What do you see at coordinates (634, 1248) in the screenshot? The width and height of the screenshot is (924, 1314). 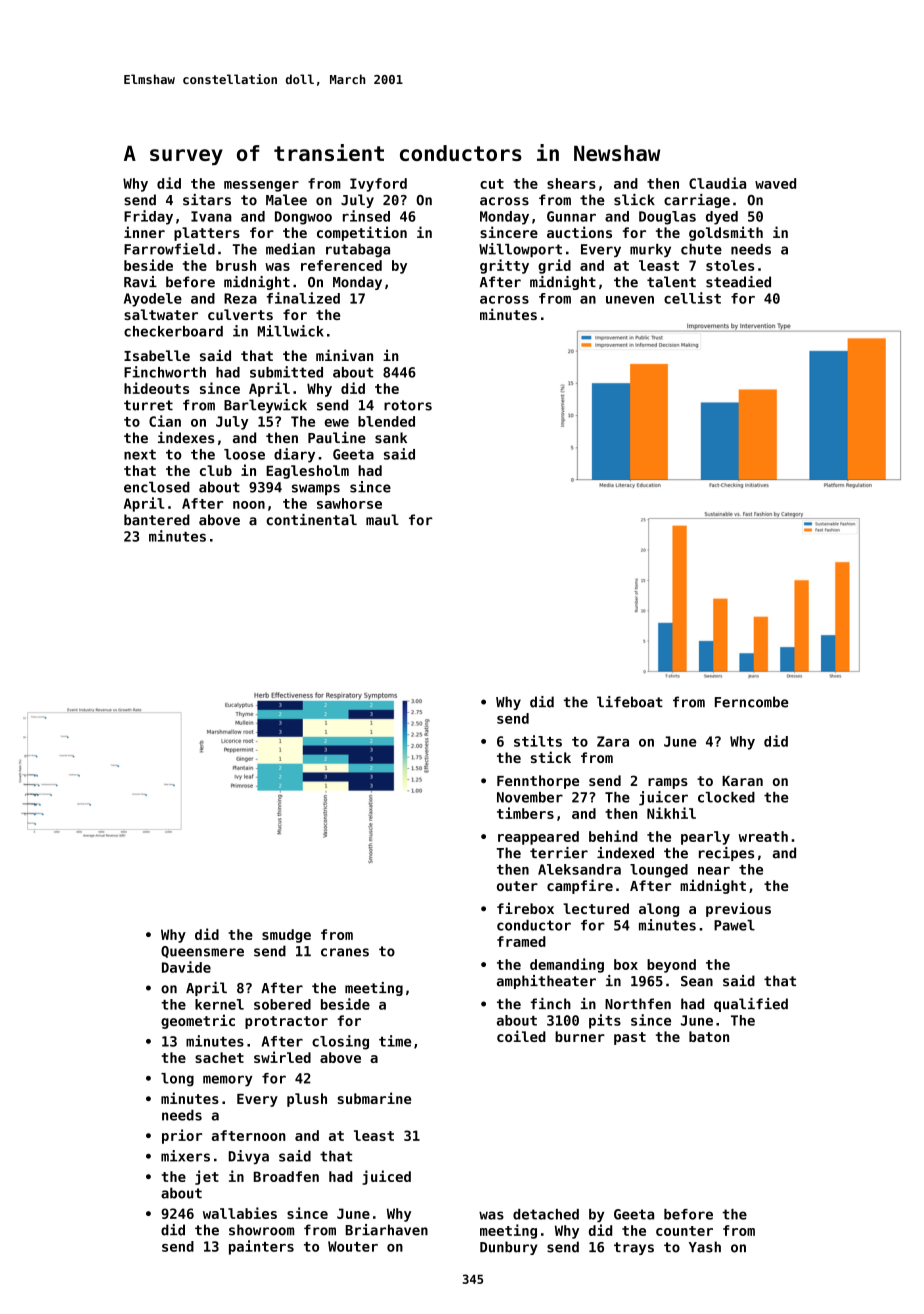 I see `trays` at bounding box center [634, 1248].
